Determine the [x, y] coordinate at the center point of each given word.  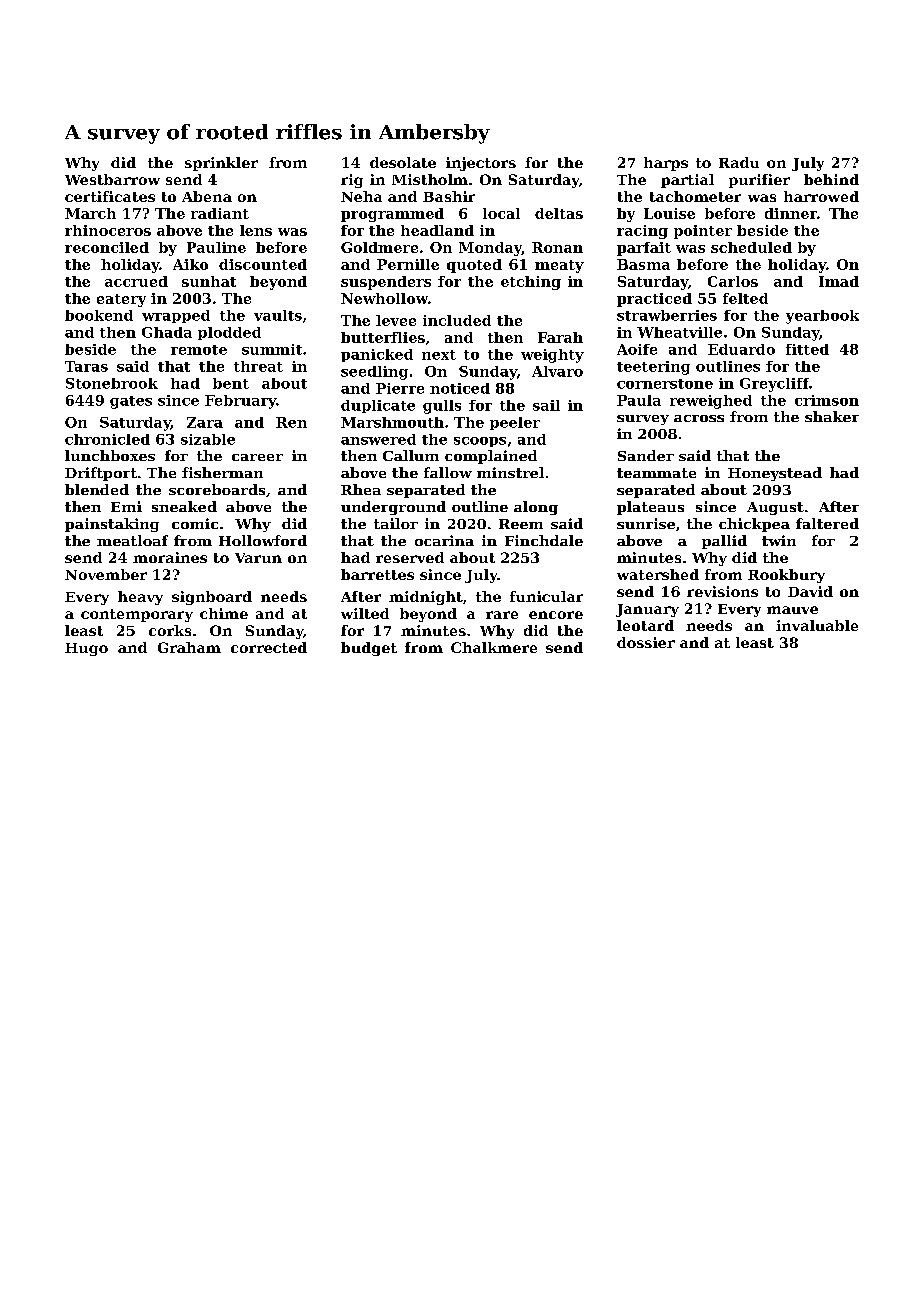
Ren [291, 422]
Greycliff [774, 385]
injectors [481, 164]
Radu [739, 162]
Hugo [86, 649]
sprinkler [221, 164]
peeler [515, 423]
